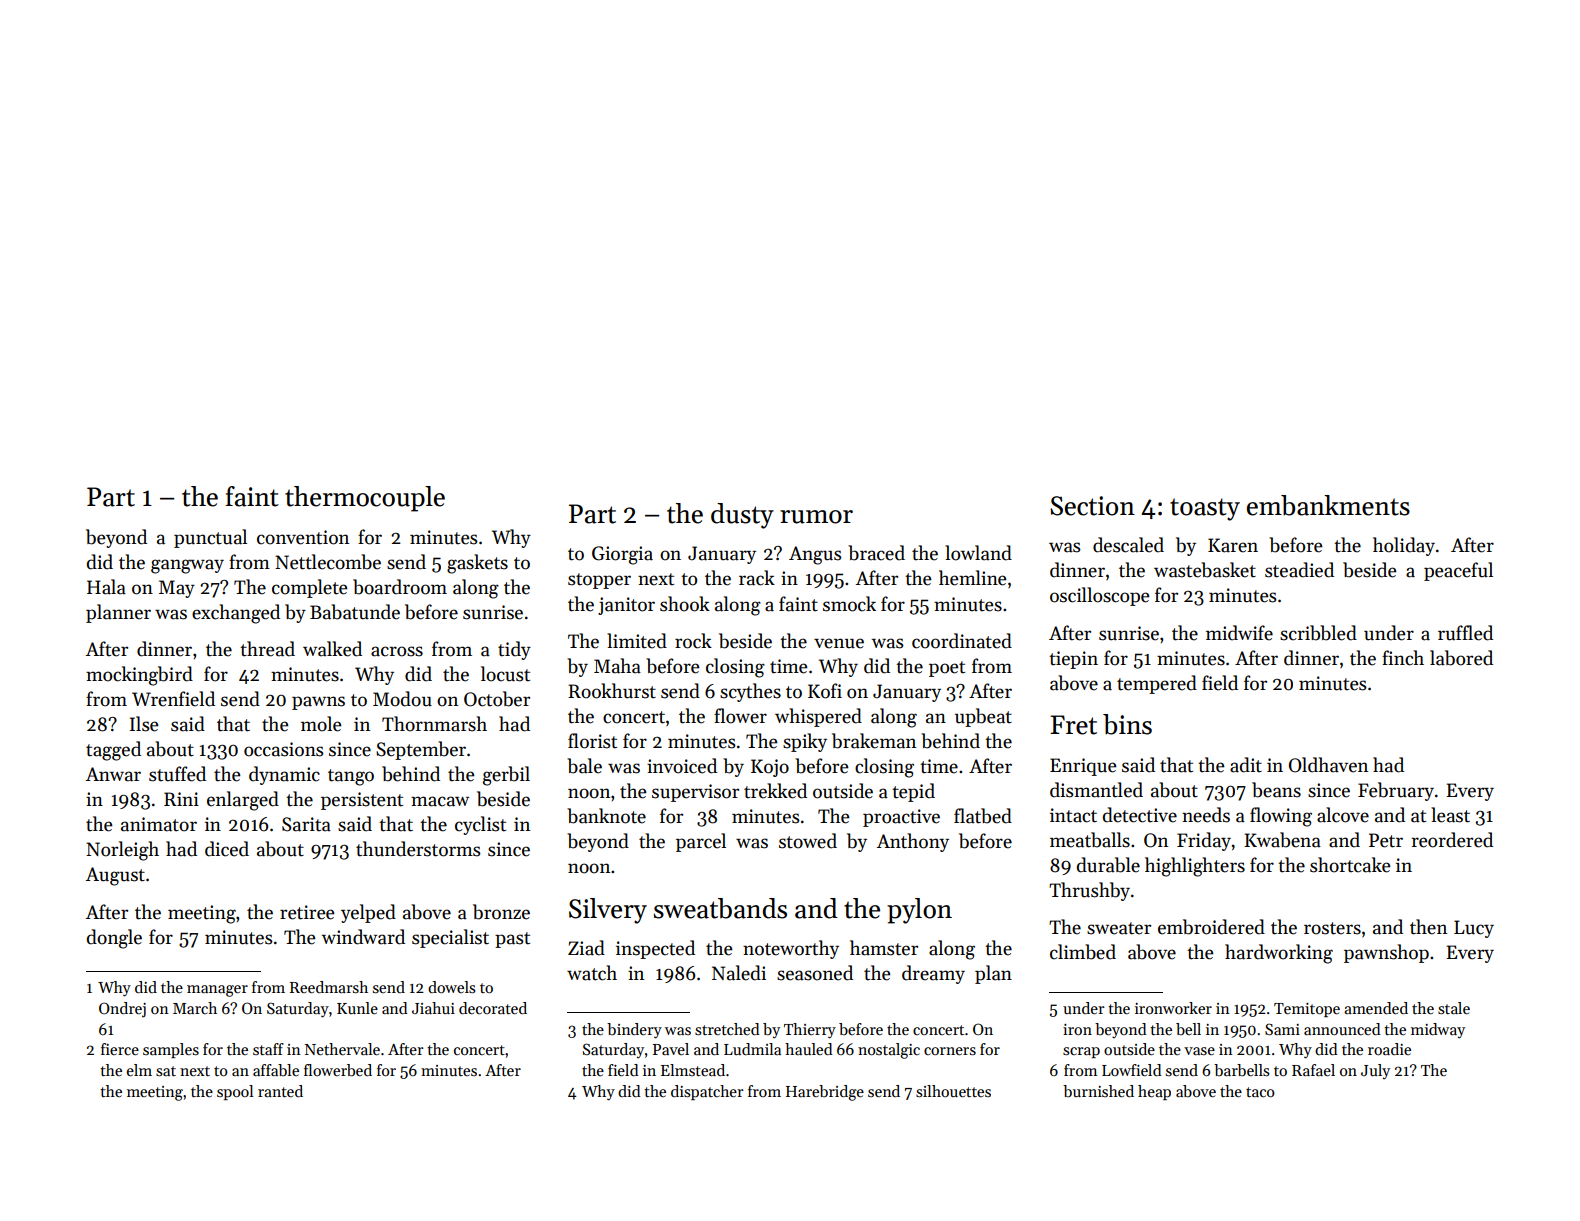  What do you see at coordinates (919, 911) in the screenshot?
I see `pylon` at bounding box center [919, 911].
